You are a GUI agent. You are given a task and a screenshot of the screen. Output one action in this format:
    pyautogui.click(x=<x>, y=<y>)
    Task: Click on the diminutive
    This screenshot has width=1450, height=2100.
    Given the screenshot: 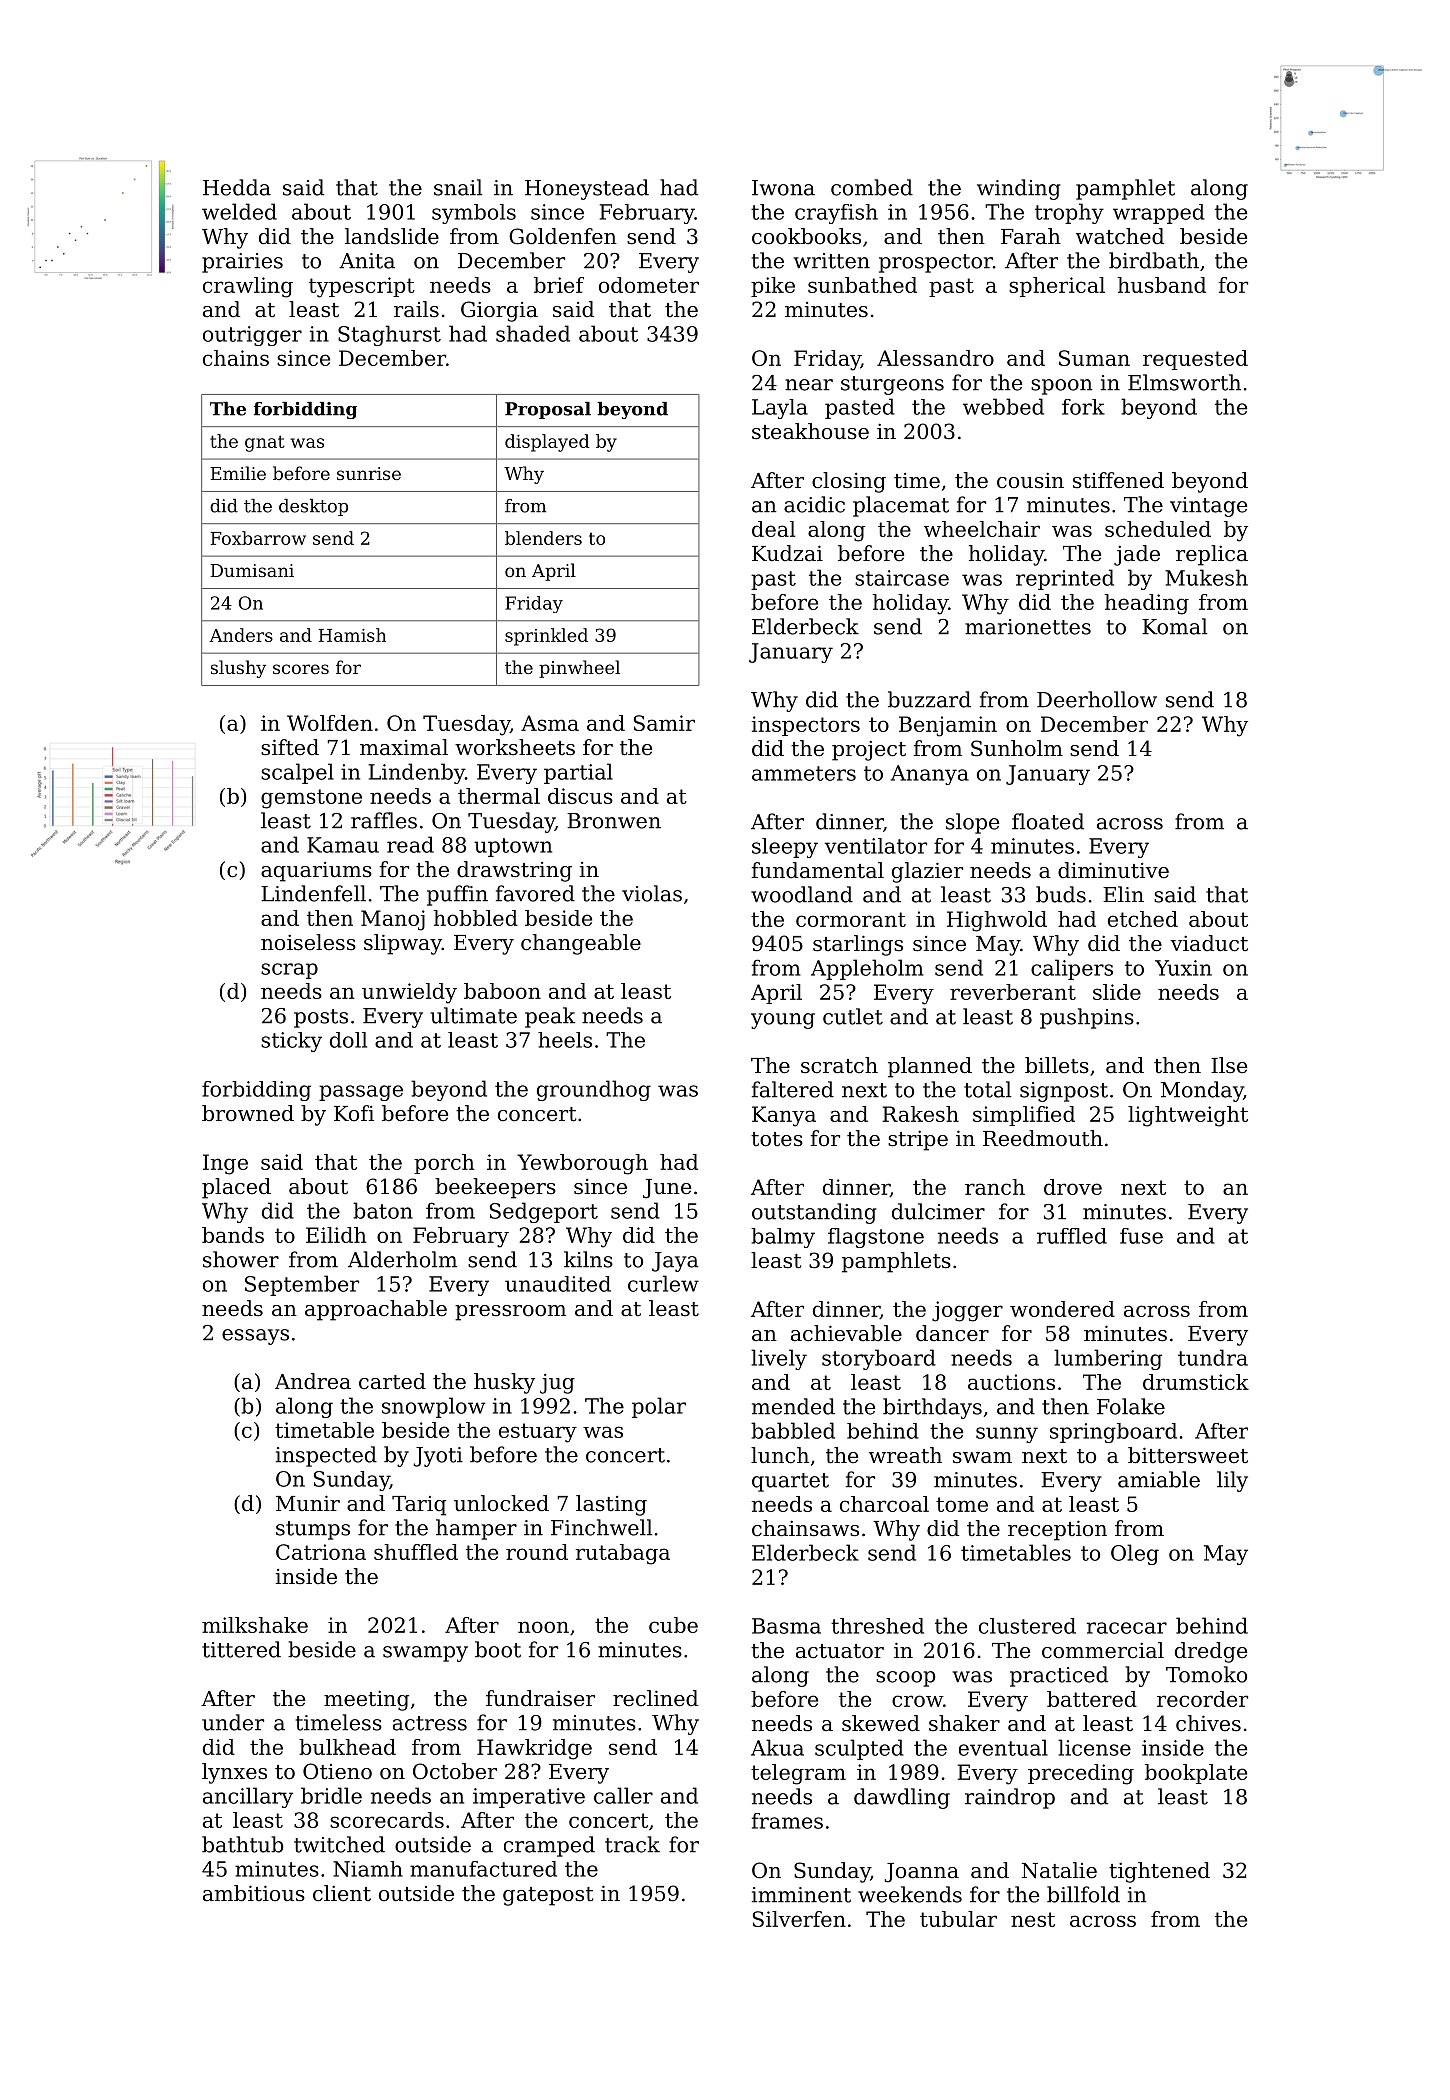 What is the action you would take?
    pyautogui.click(x=1113, y=870)
